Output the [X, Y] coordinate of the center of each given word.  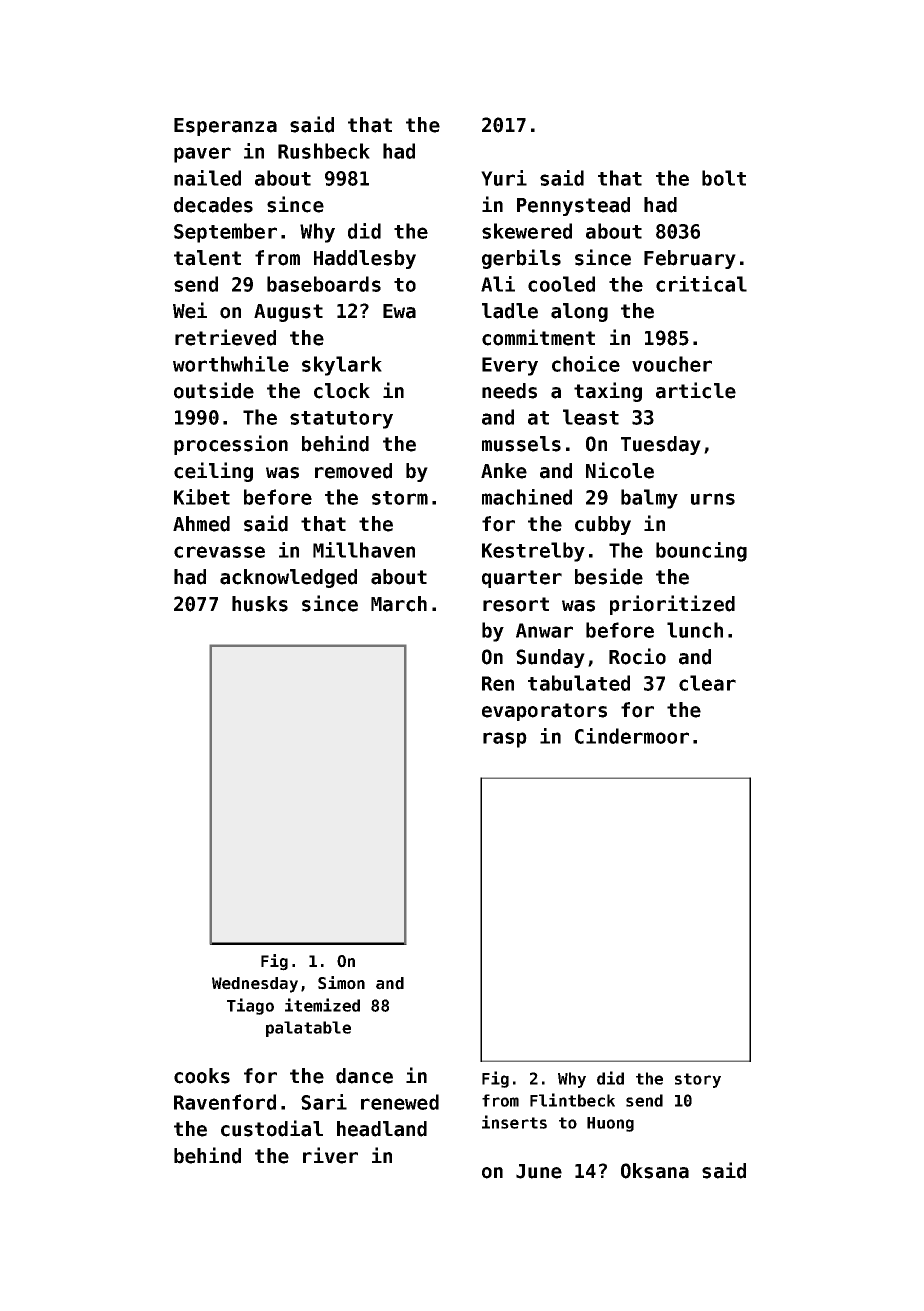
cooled [561, 284]
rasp [505, 740]
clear [707, 683]
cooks [202, 1076]
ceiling [213, 472]
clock [342, 391]
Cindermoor [632, 736]
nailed [207, 178]
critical [701, 284]
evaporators [544, 712]
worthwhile [231, 364]
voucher [672, 364]
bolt [724, 178]
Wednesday [255, 985]
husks [260, 604]
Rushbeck [324, 151]
